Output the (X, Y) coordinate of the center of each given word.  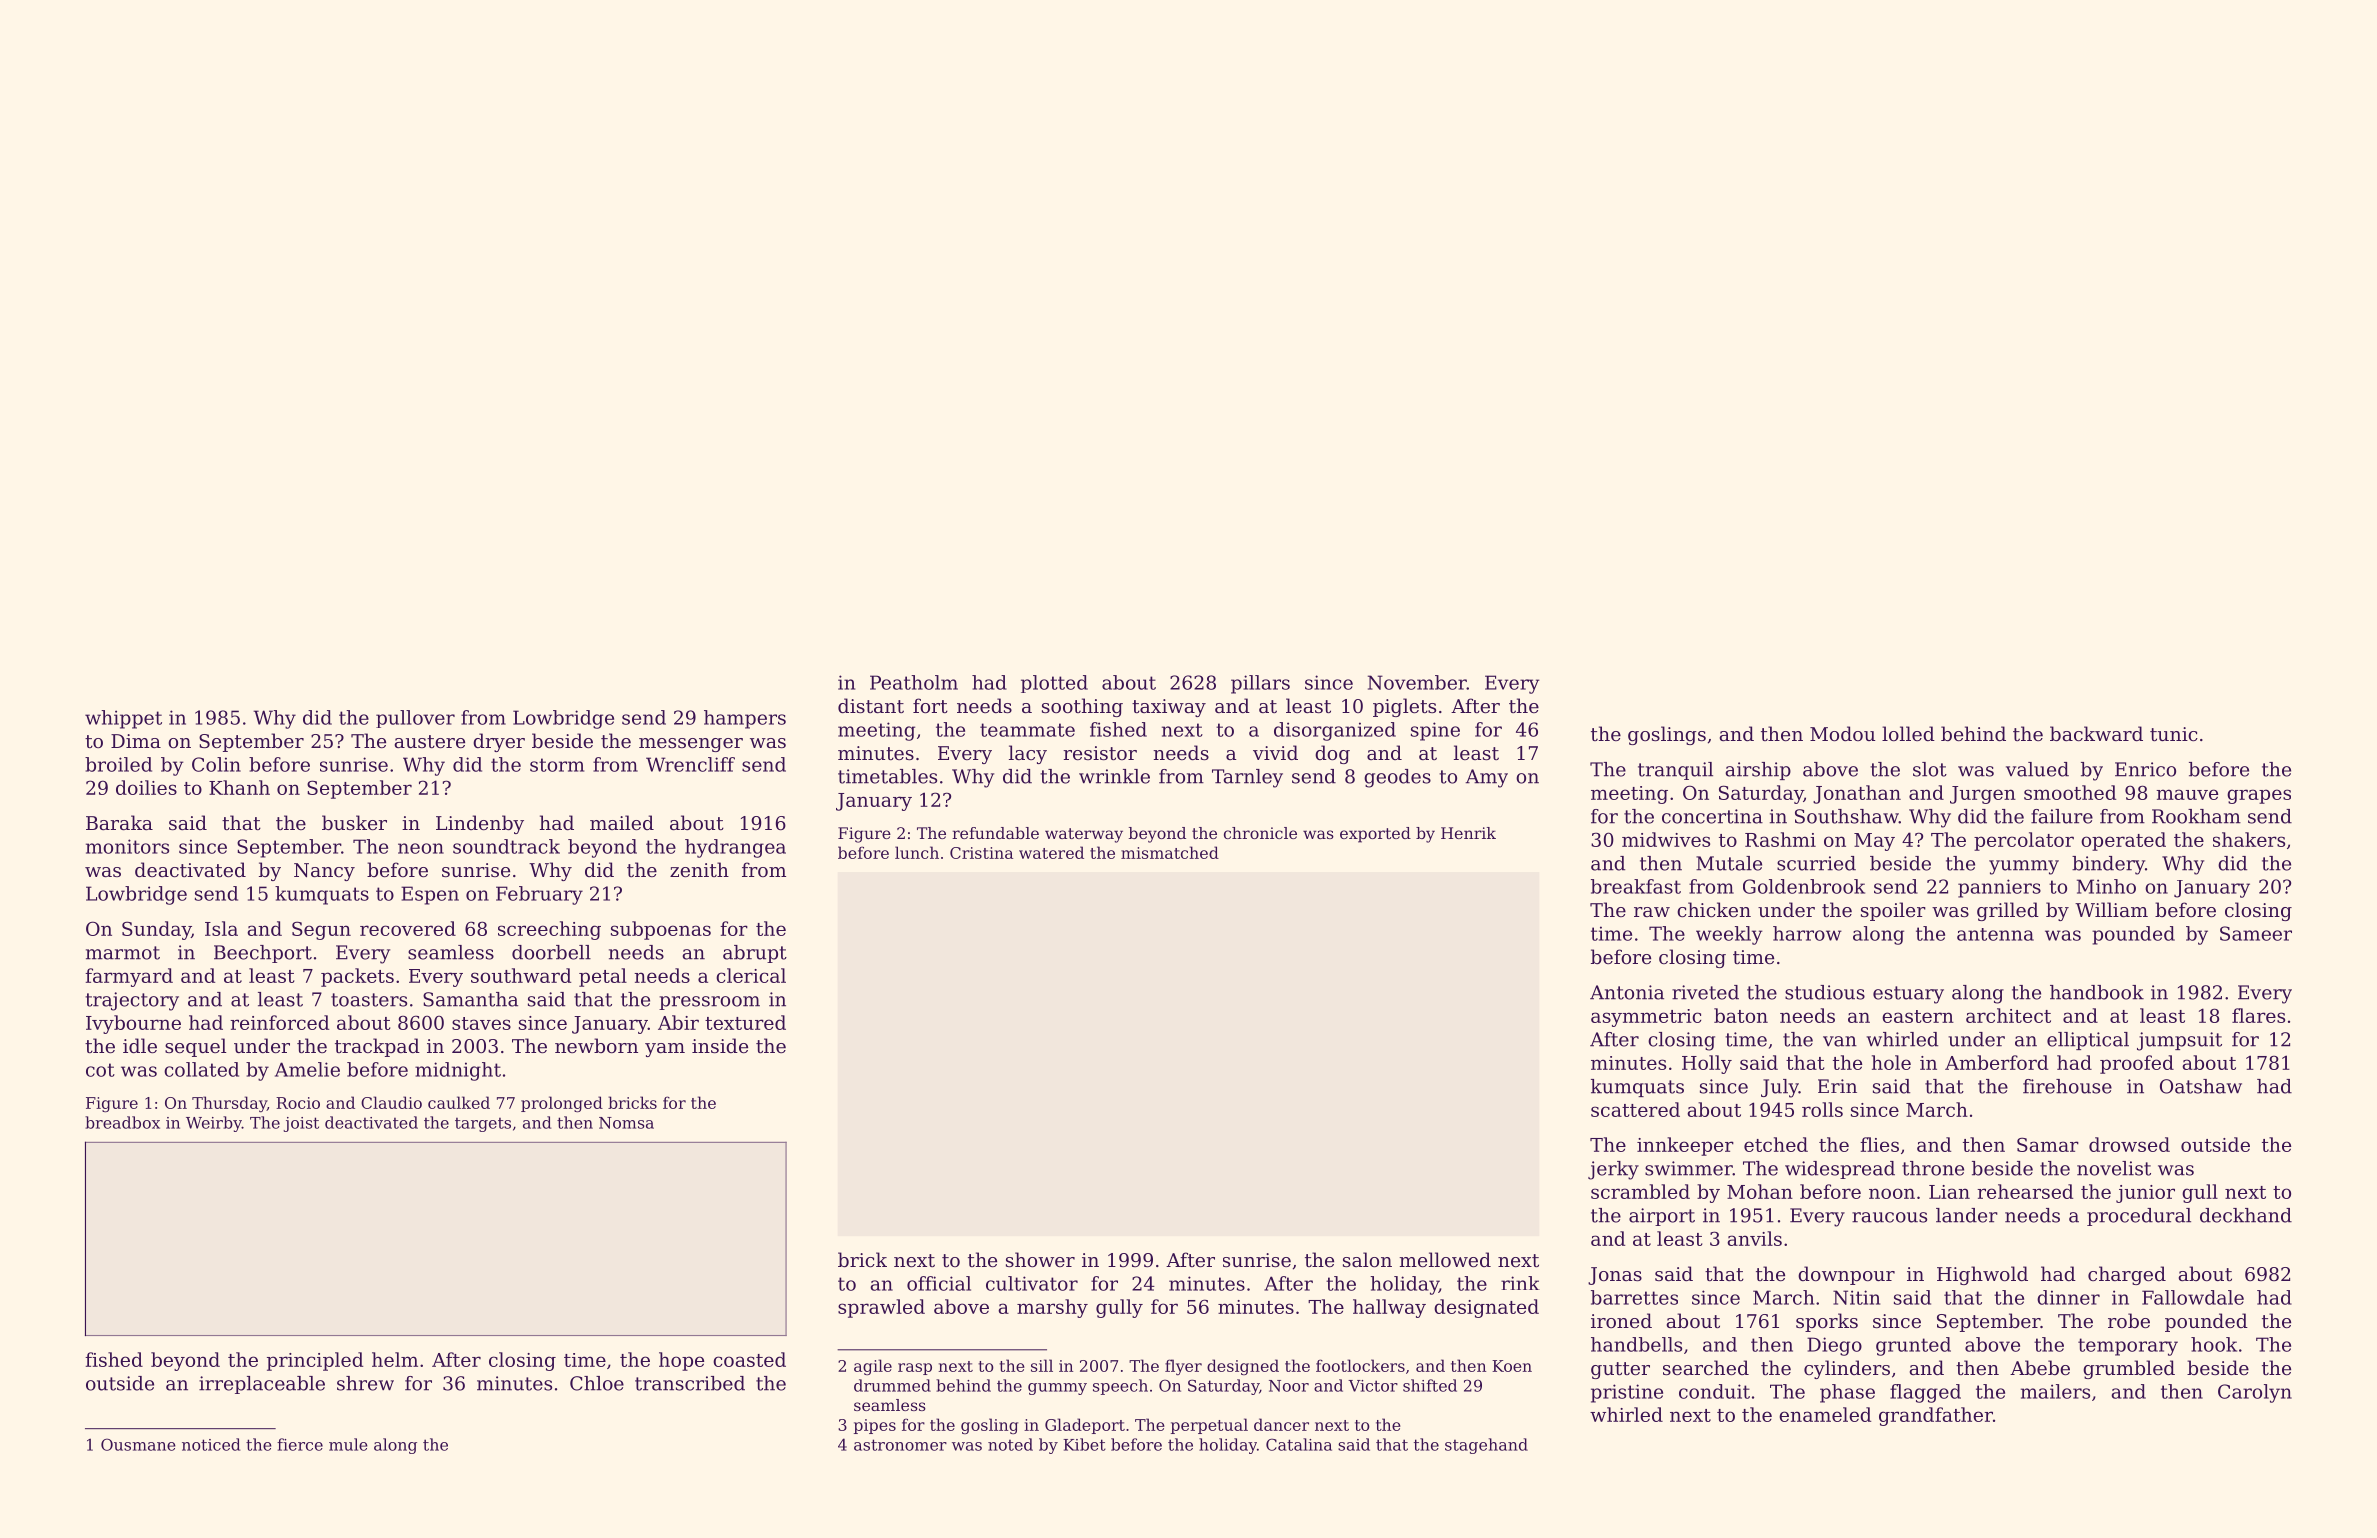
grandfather (1936, 1416)
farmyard (129, 977)
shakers (2249, 839)
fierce (300, 1444)
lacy (1028, 754)
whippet (123, 719)
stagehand (1486, 1446)
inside (720, 1045)
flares (2258, 1015)
